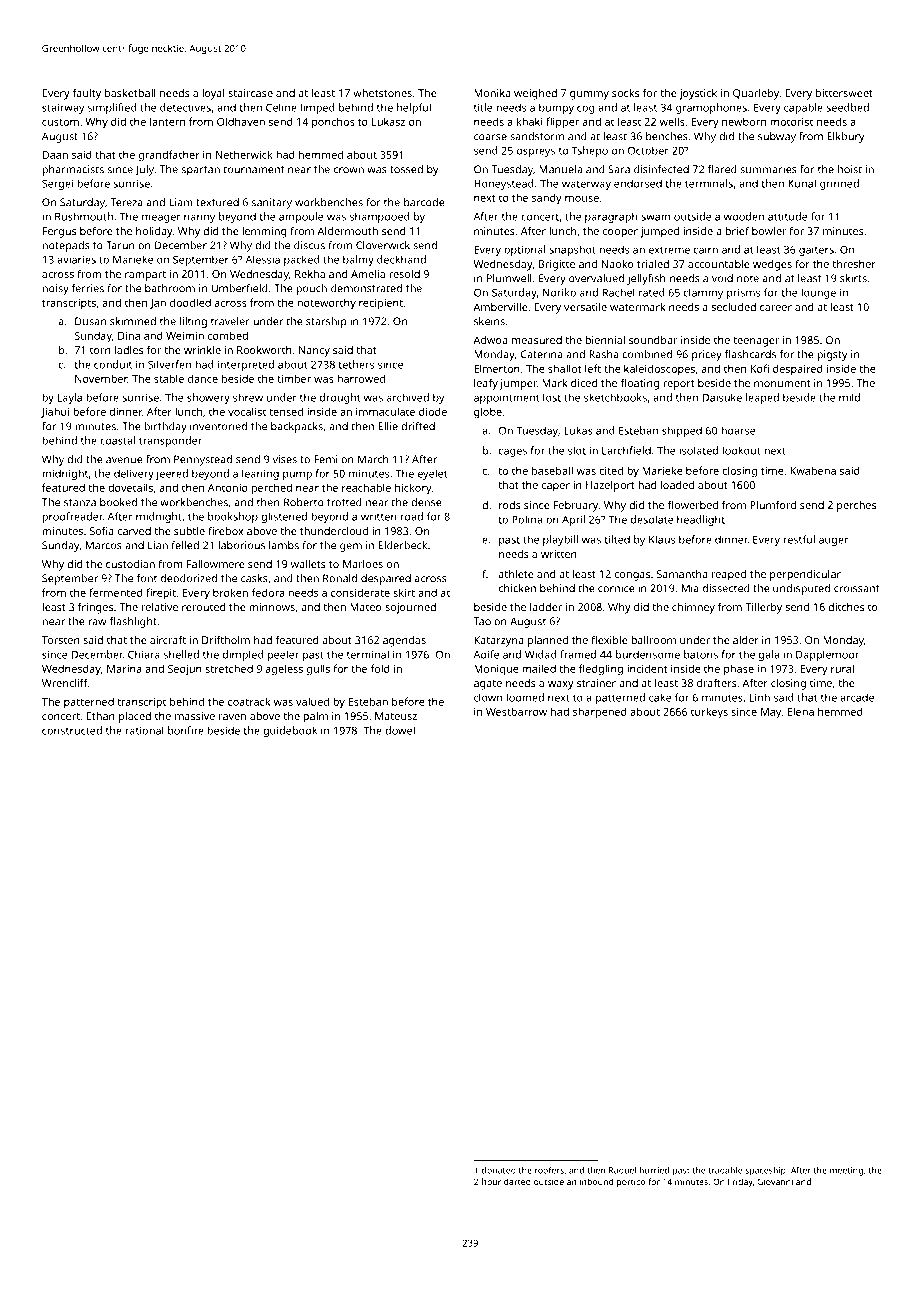 This image has height=1308, width=924. Describe the element at coordinates (492, 93) in the image. I see `Monika` at that location.
